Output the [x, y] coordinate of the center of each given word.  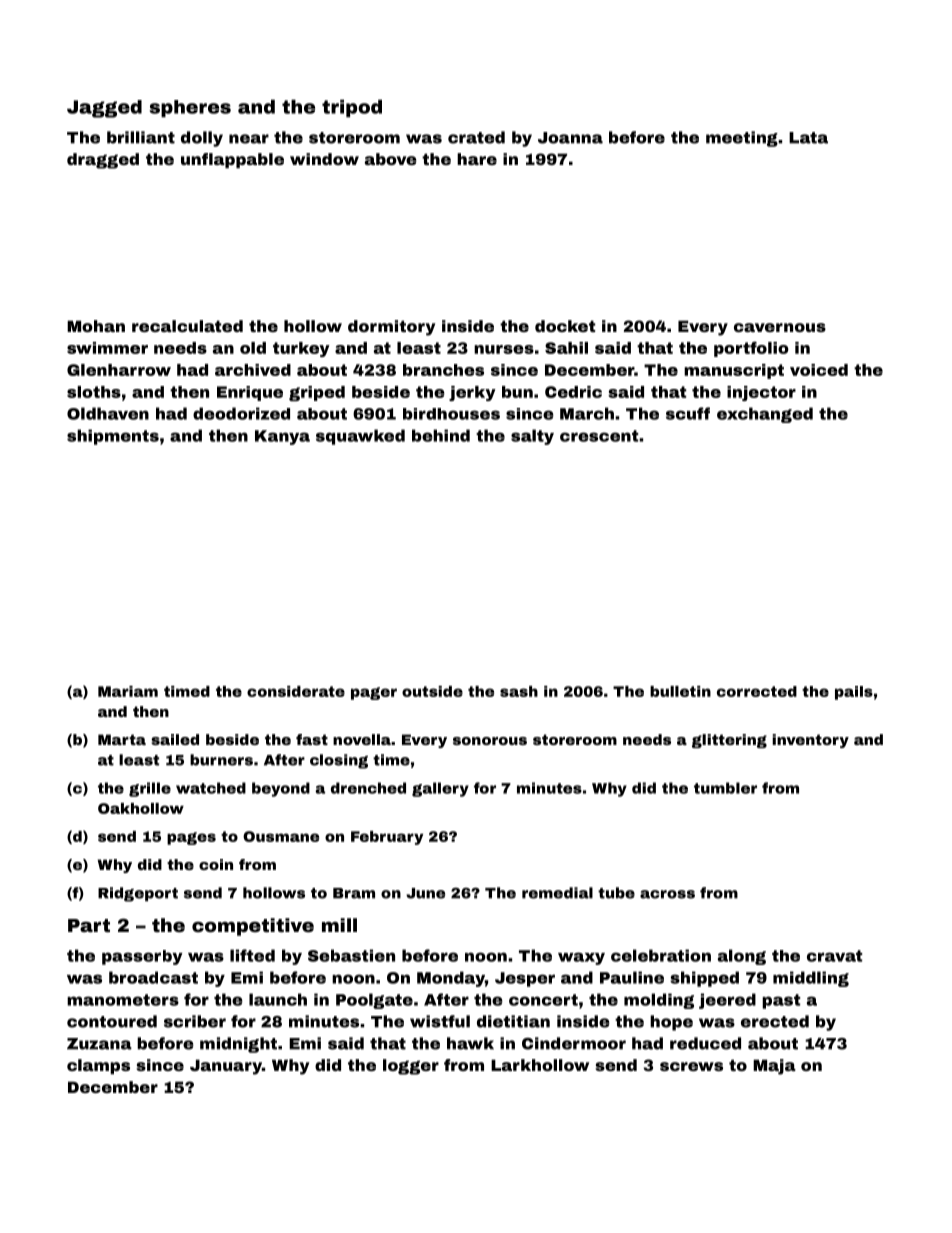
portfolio [751, 349]
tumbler [725, 788]
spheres [190, 108]
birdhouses [451, 414]
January [226, 1067]
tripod [352, 108]
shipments [113, 437]
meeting [742, 139]
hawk [470, 1043]
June [425, 893]
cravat [834, 956]
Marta [122, 739]
